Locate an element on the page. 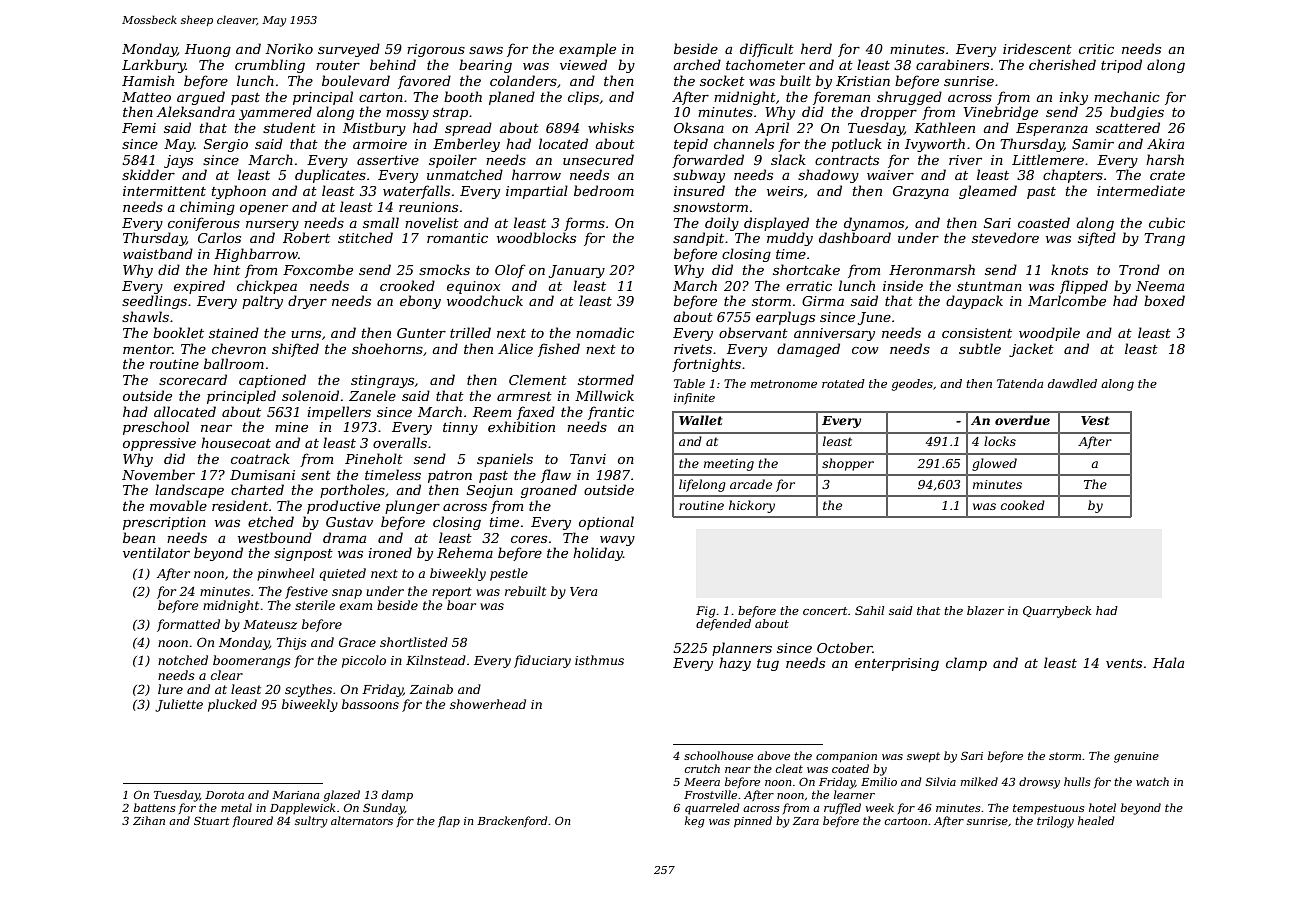  viewed is located at coordinates (583, 64).
